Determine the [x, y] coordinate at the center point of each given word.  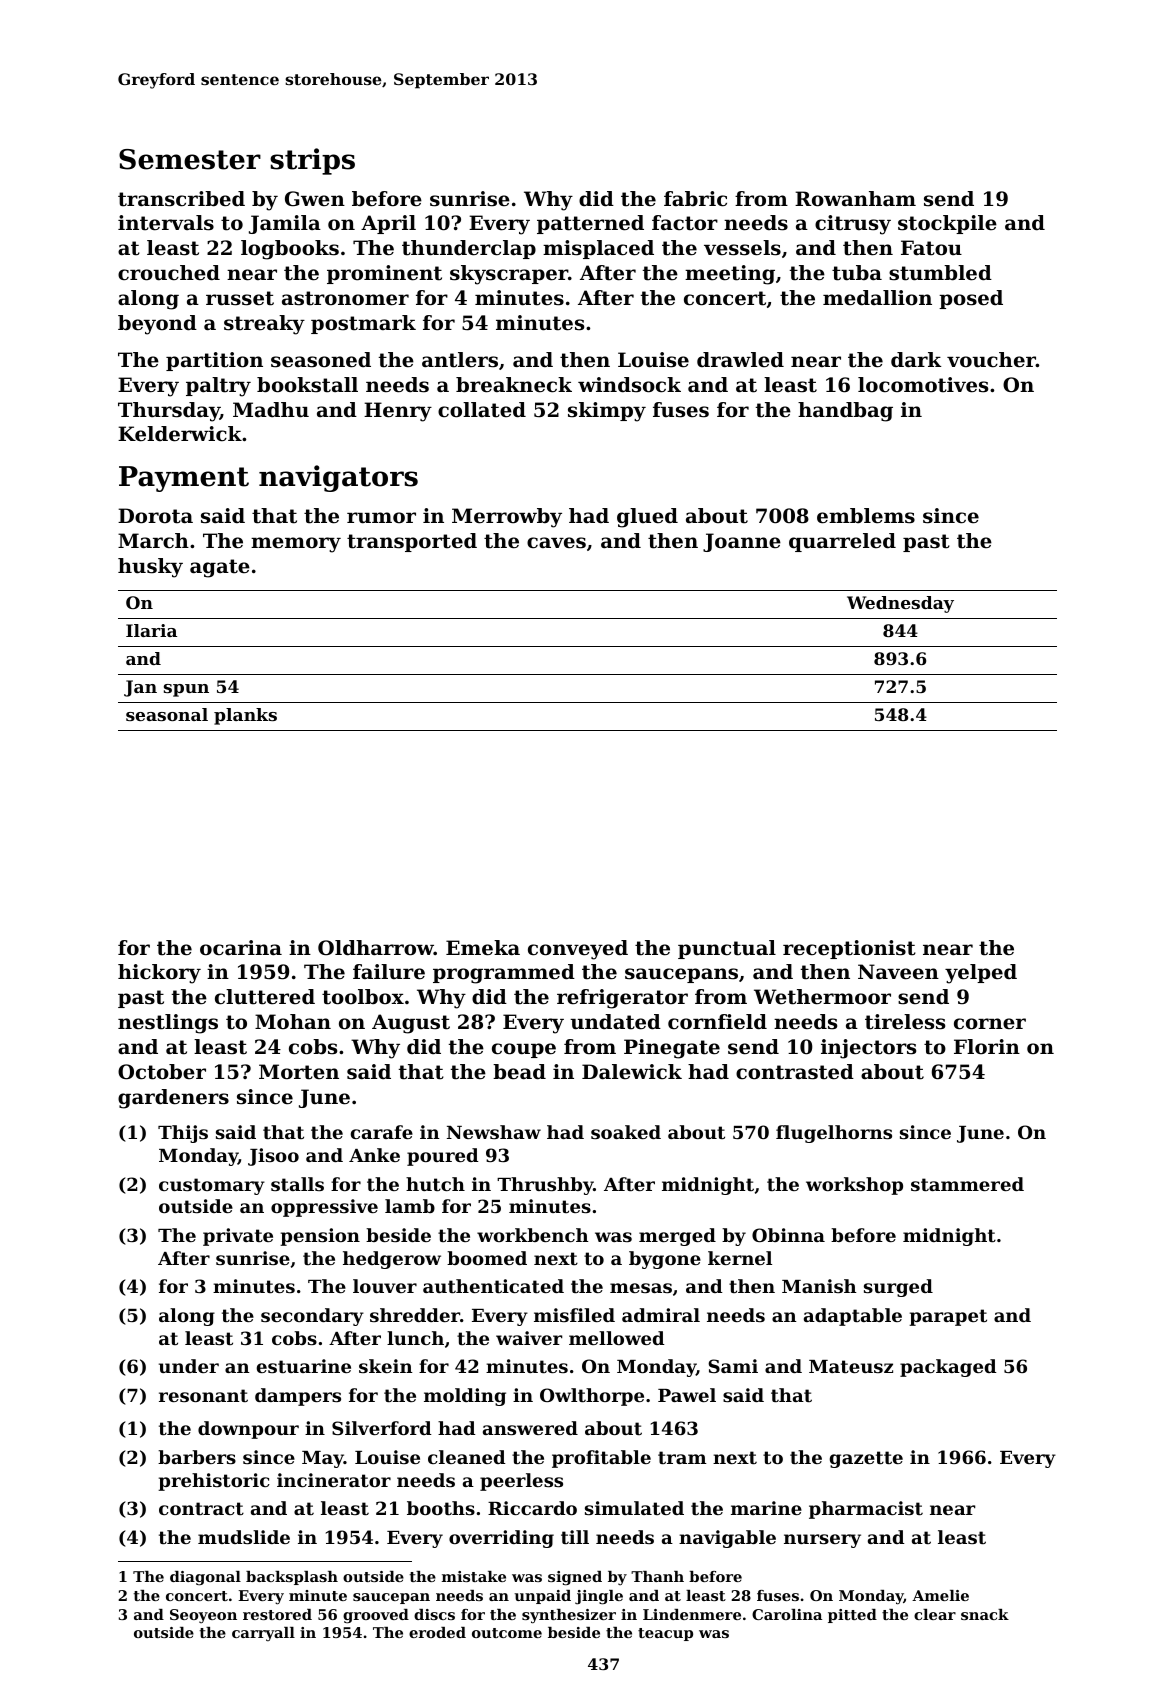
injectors [868, 1049]
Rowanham [855, 199]
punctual [727, 949]
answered [530, 1428]
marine [766, 1508]
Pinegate [672, 1049]
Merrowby [507, 518]
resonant [203, 1395]
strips [312, 161]
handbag [845, 412]
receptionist [849, 949]
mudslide [244, 1537]
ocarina [241, 948]
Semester [190, 159]
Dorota [155, 516]
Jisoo [273, 1157]
